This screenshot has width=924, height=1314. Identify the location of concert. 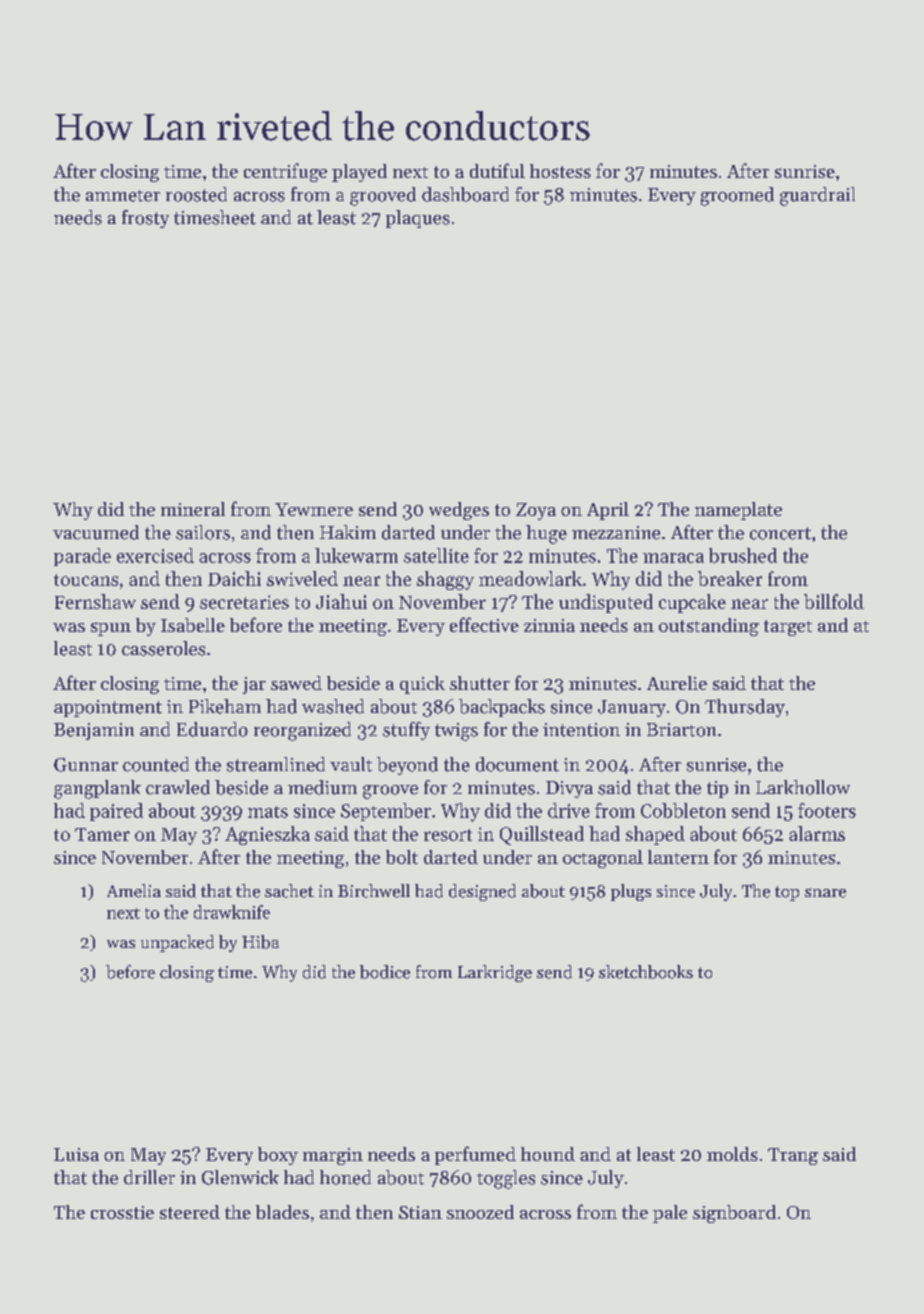
(780, 533).
